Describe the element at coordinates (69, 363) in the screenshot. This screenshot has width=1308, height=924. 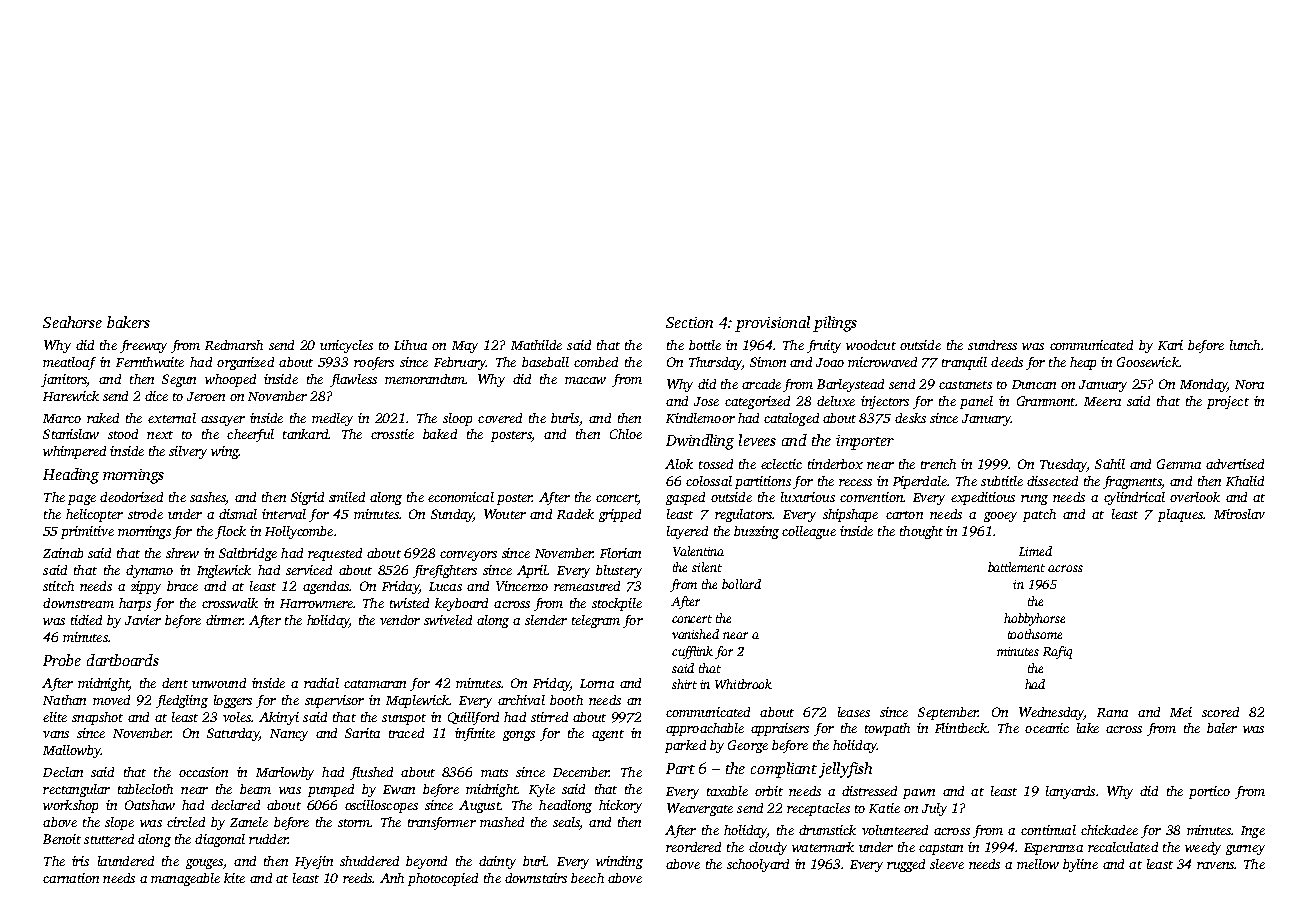
I see `meatloaf` at that location.
